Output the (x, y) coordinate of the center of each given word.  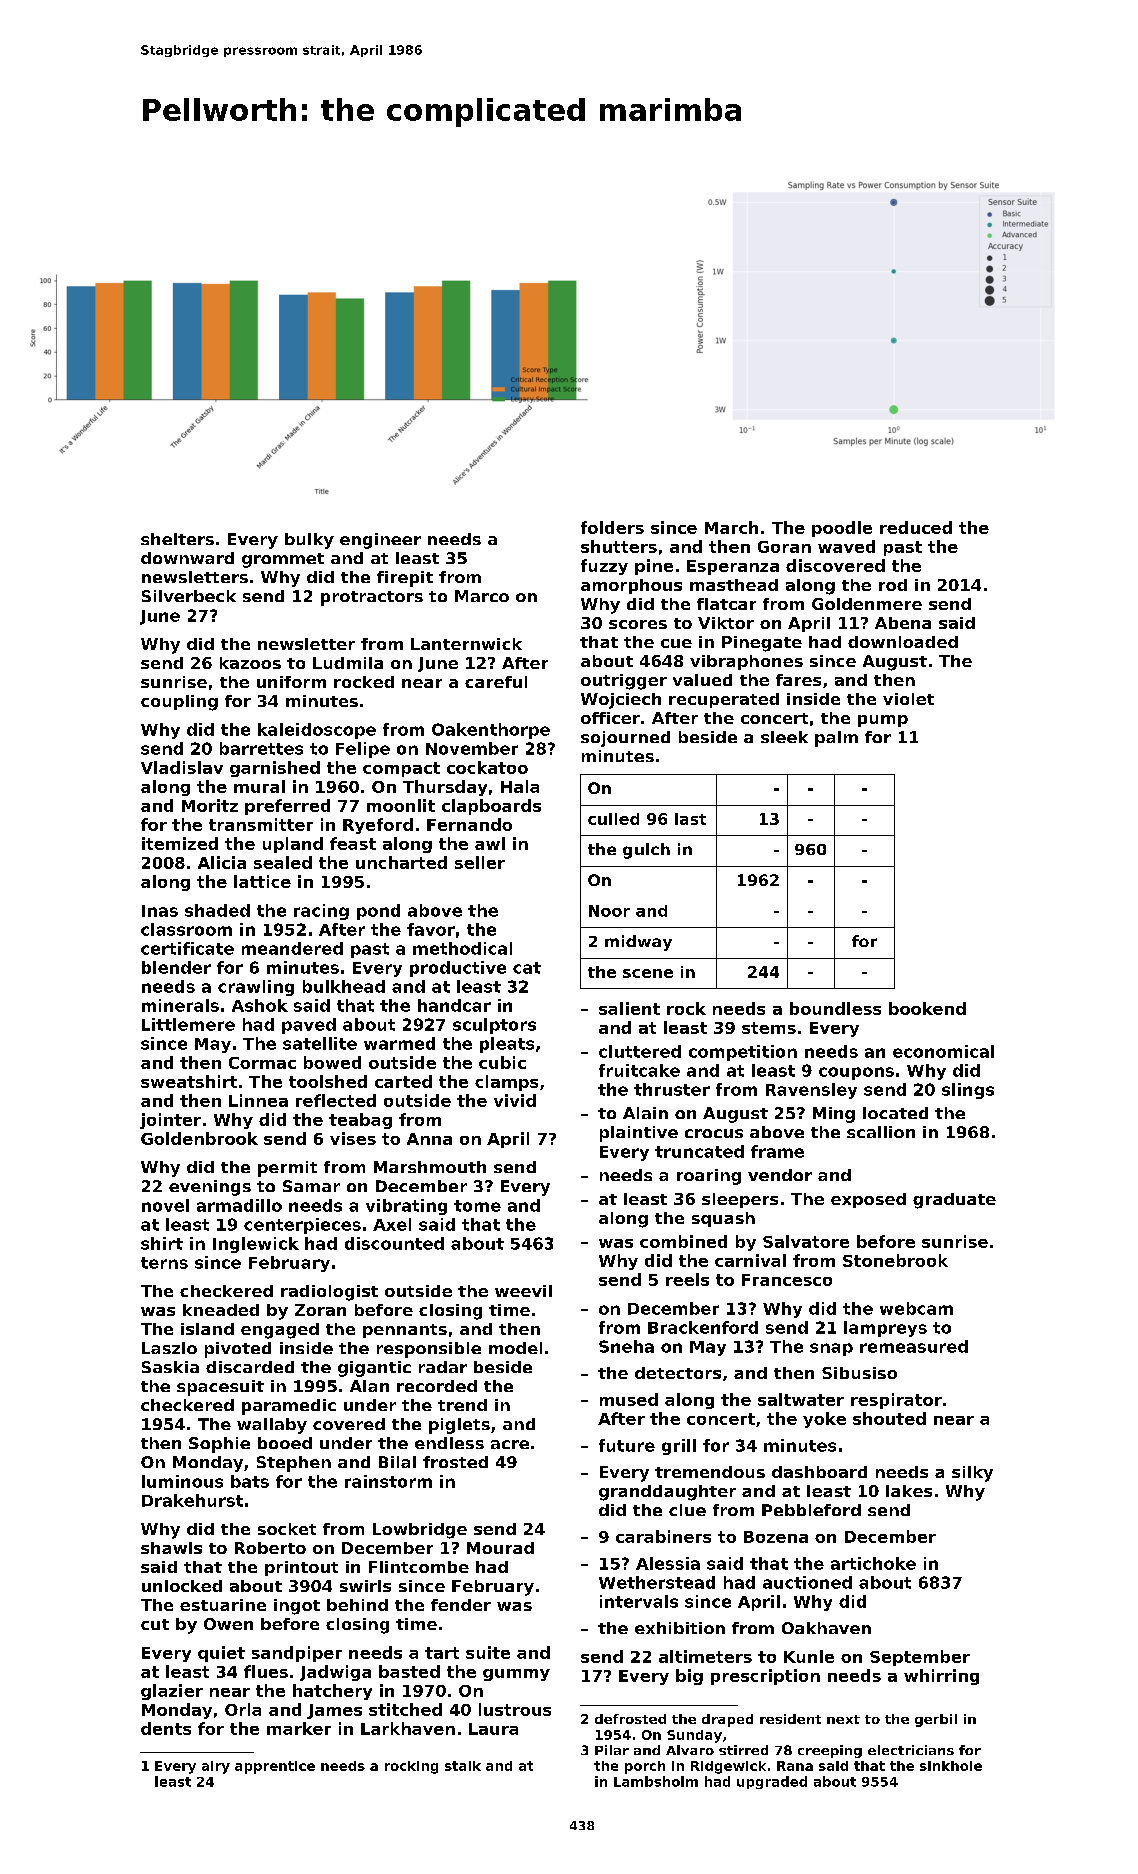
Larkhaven (408, 1728)
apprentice (275, 1767)
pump (883, 721)
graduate (954, 1201)
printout (301, 1568)
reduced (916, 527)
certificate (187, 948)
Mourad (500, 1548)
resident (790, 1719)
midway (638, 943)
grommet (283, 560)
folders (612, 527)
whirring (941, 1677)
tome (477, 1206)
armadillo (239, 1205)
